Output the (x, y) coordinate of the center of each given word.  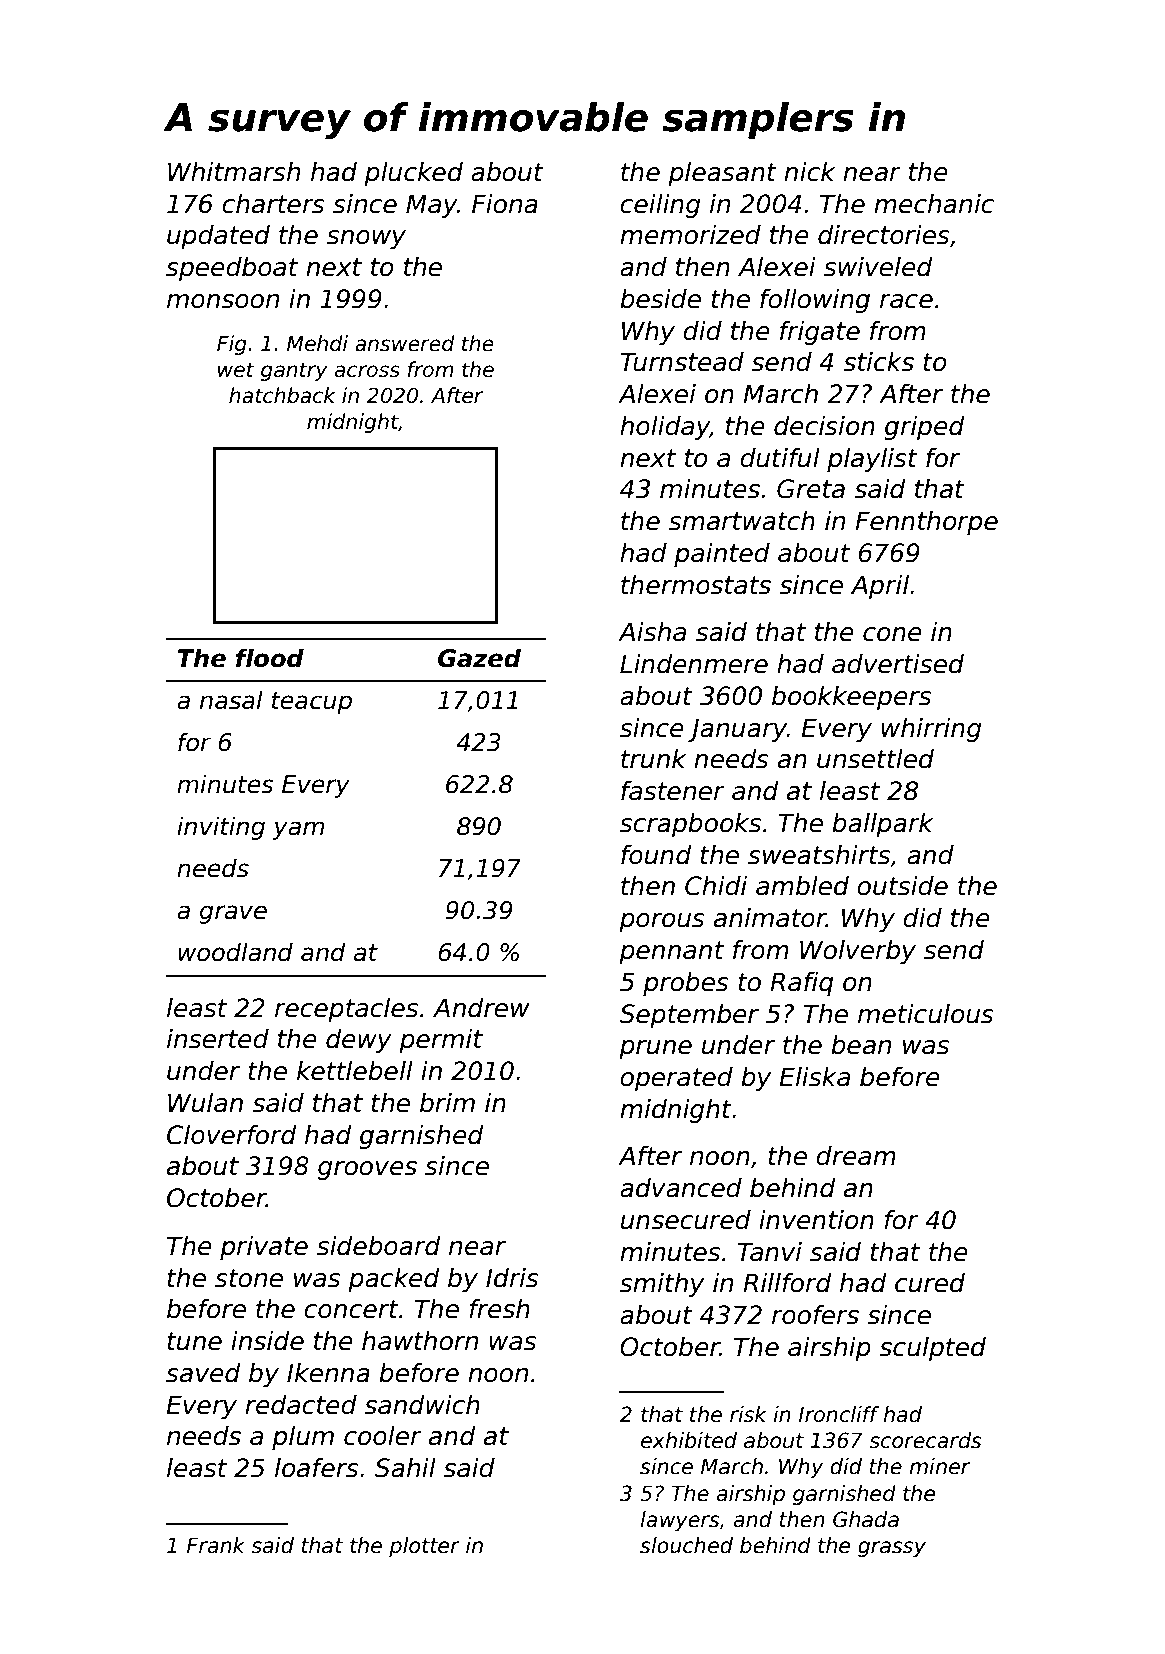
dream (856, 1156)
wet (236, 370)
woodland (235, 952)
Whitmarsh (234, 172)
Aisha (652, 632)
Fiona (505, 204)
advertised (898, 664)
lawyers (680, 1521)
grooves (367, 1170)
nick (809, 172)
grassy (892, 1549)
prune (655, 1049)
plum (303, 1438)
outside (902, 886)
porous (662, 922)
